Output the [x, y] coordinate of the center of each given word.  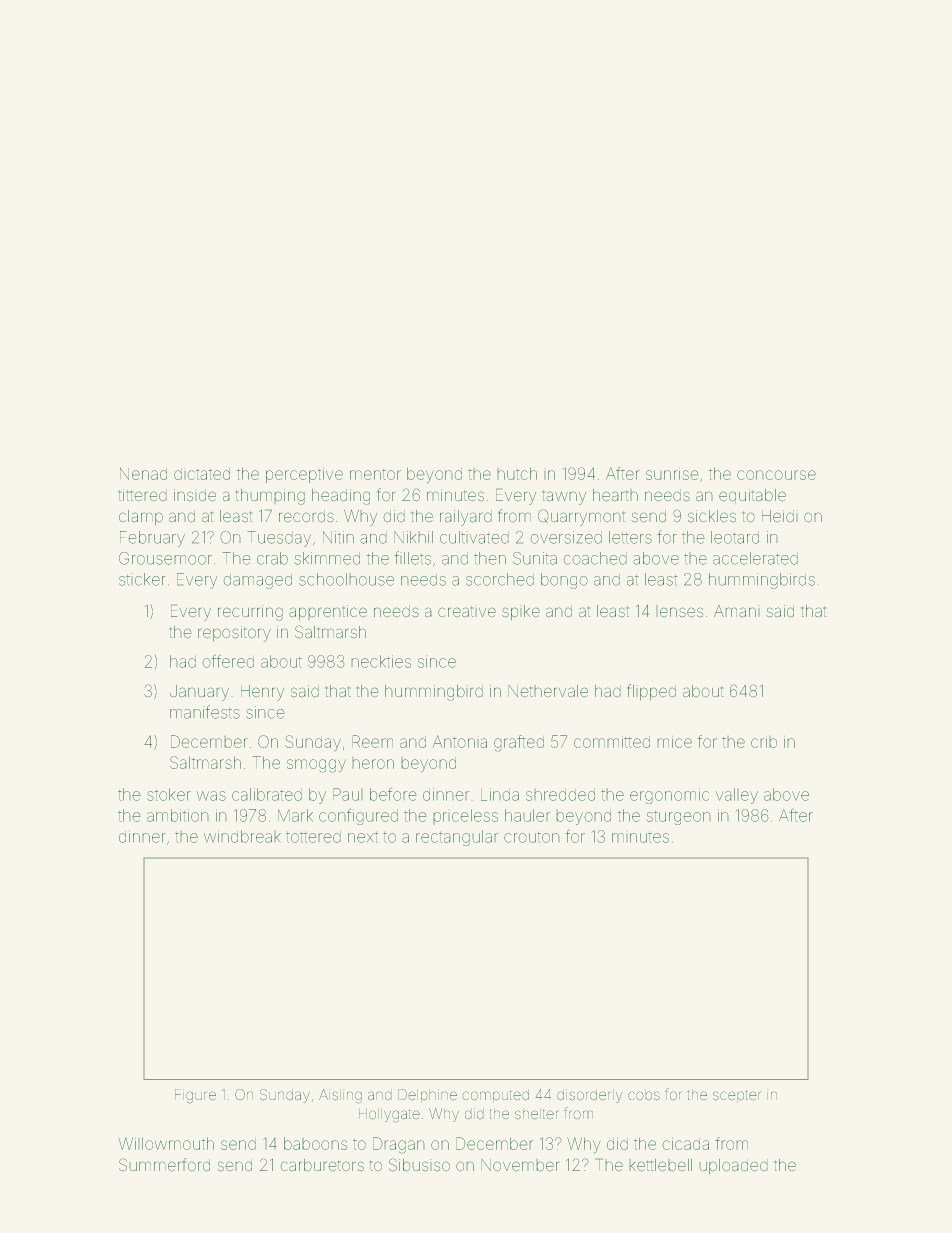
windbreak [242, 836]
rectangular [457, 838]
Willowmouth [166, 1143]
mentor [375, 474]
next [363, 837]
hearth [615, 495]
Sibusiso [419, 1165]
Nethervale [548, 691]
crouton [532, 837]
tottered [313, 837]
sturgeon [679, 818]
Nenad [143, 474]
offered [228, 661]
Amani [737, 611]
